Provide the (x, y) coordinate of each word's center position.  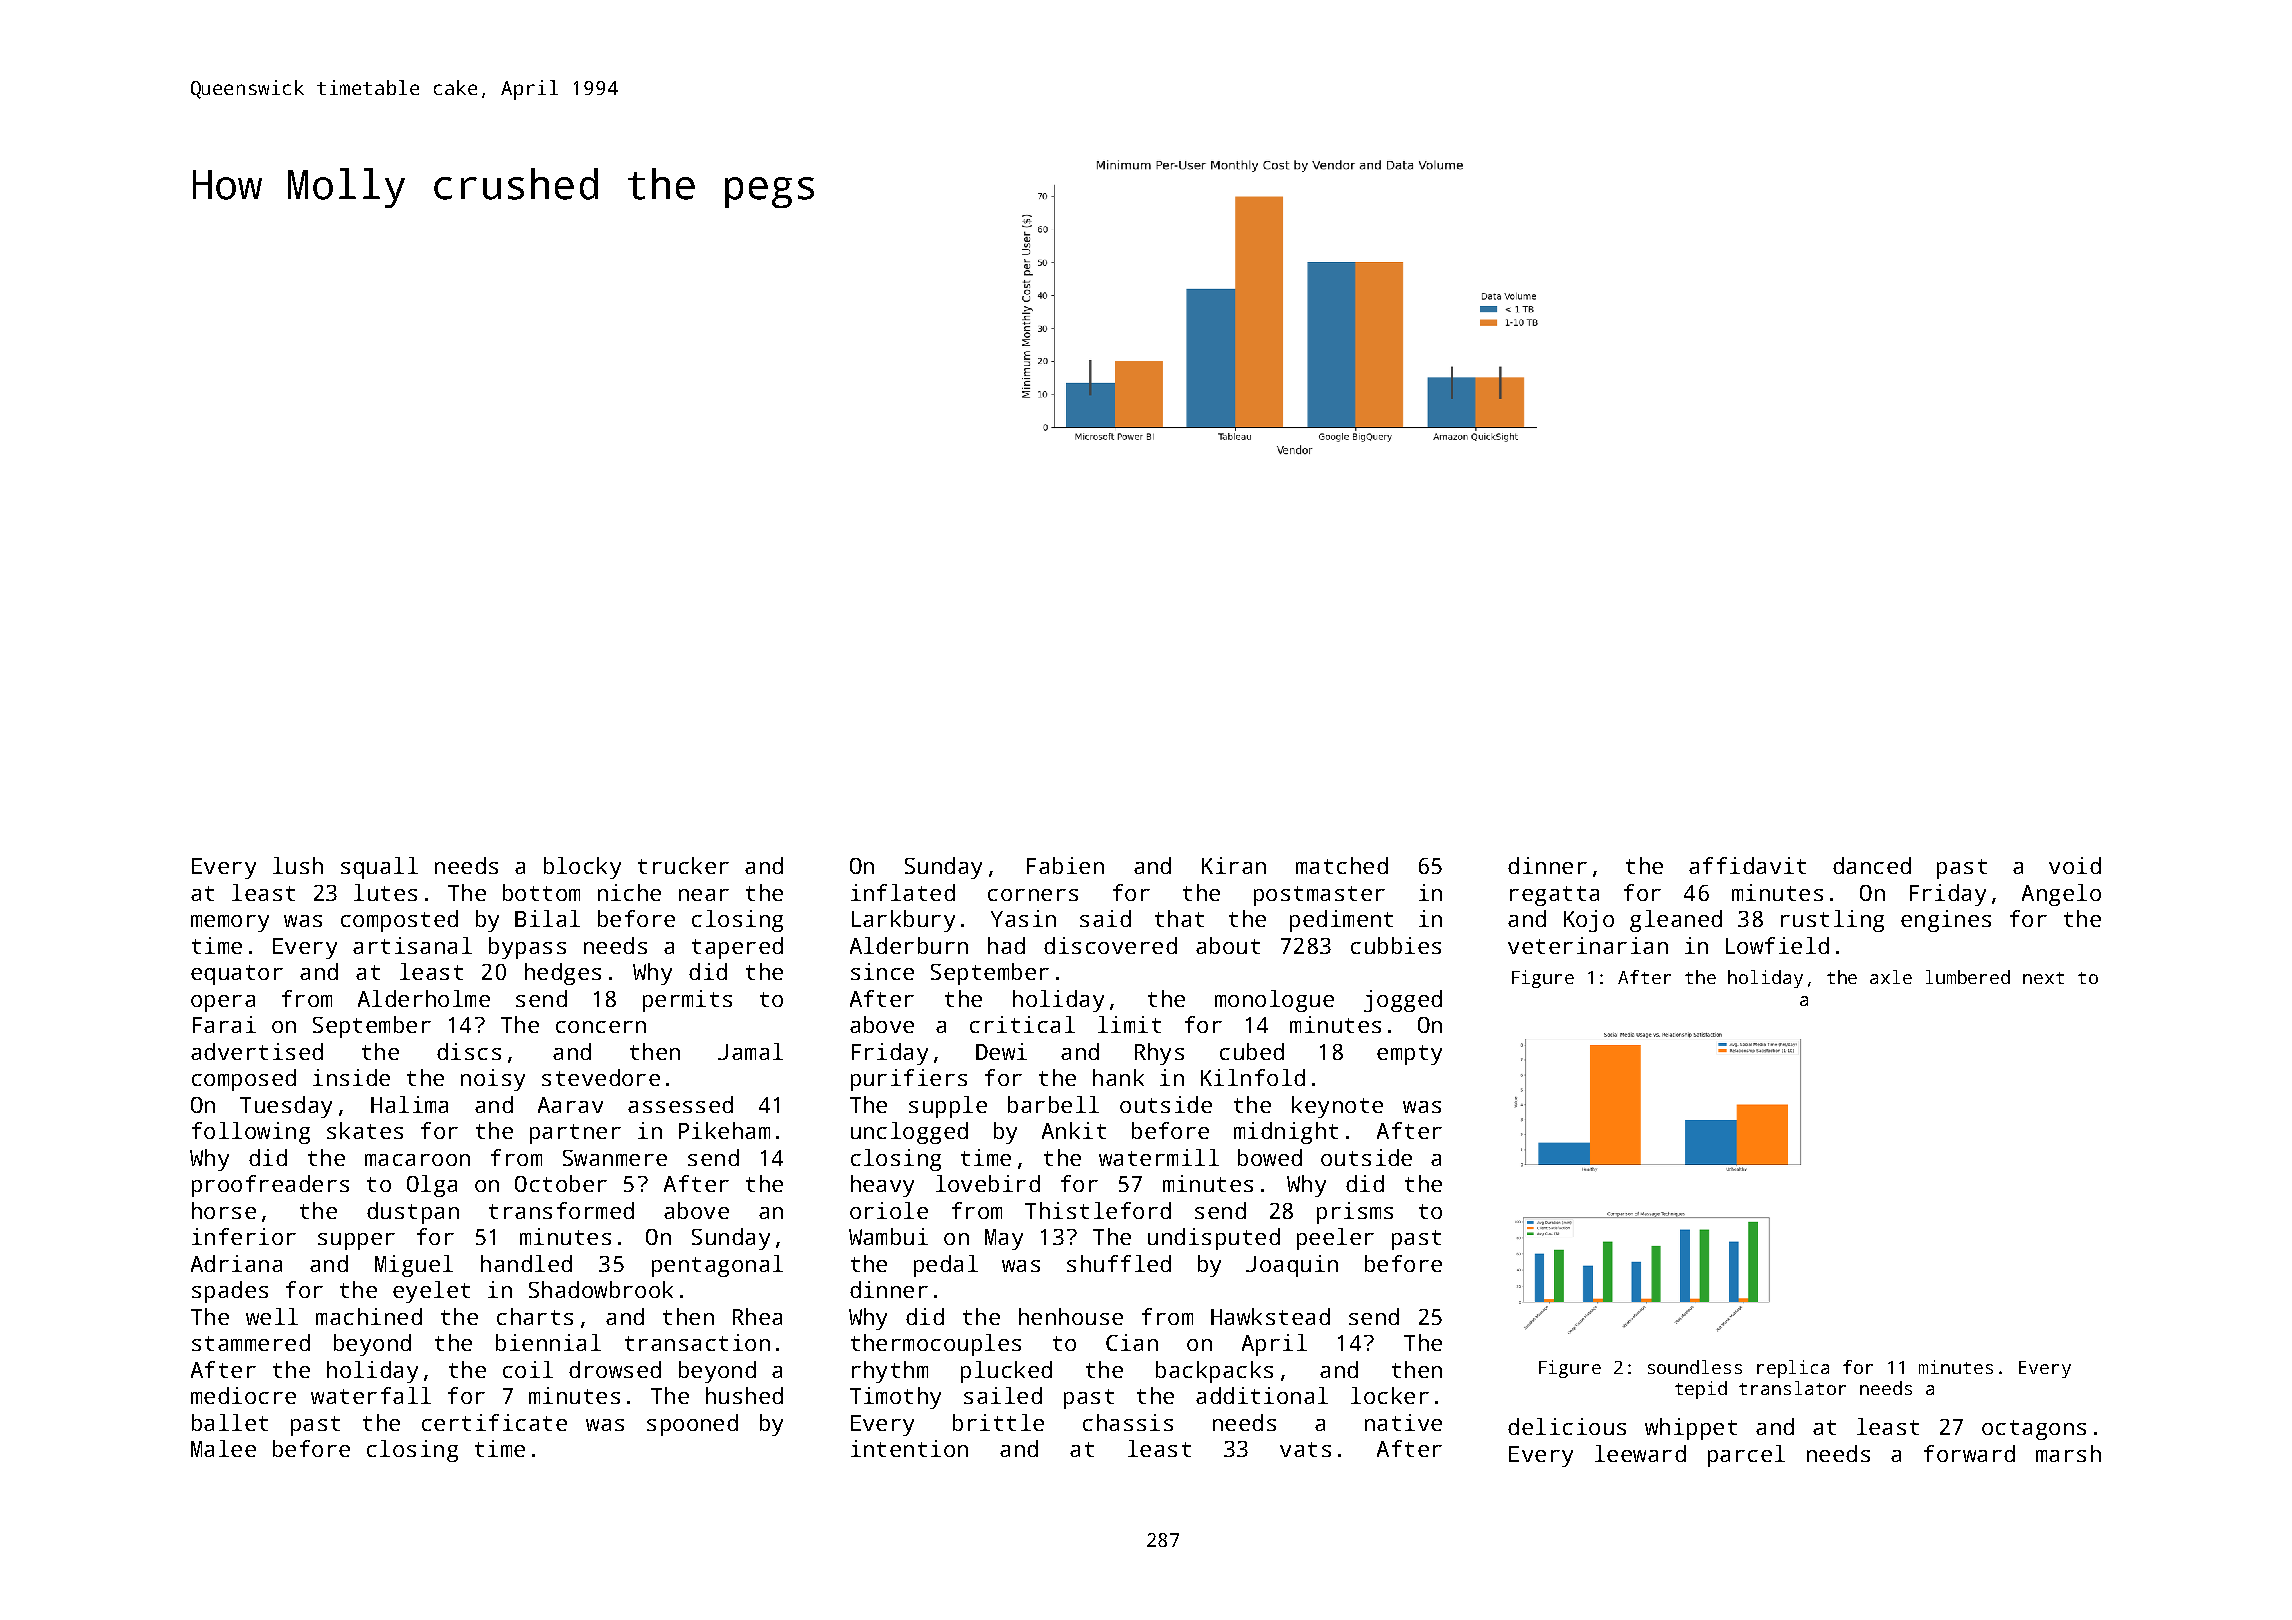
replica (1793, 1369)
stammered (251, 1342)
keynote (1337, 1107)
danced (1872, 865)
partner (575, 1134)
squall (379, 868)
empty (1409, 1055)
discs (469, 1051)
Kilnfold (1253, 1077)
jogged (1403, 1001)
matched (1342, 865)
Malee (223, 1448)
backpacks (1214, 1372)
